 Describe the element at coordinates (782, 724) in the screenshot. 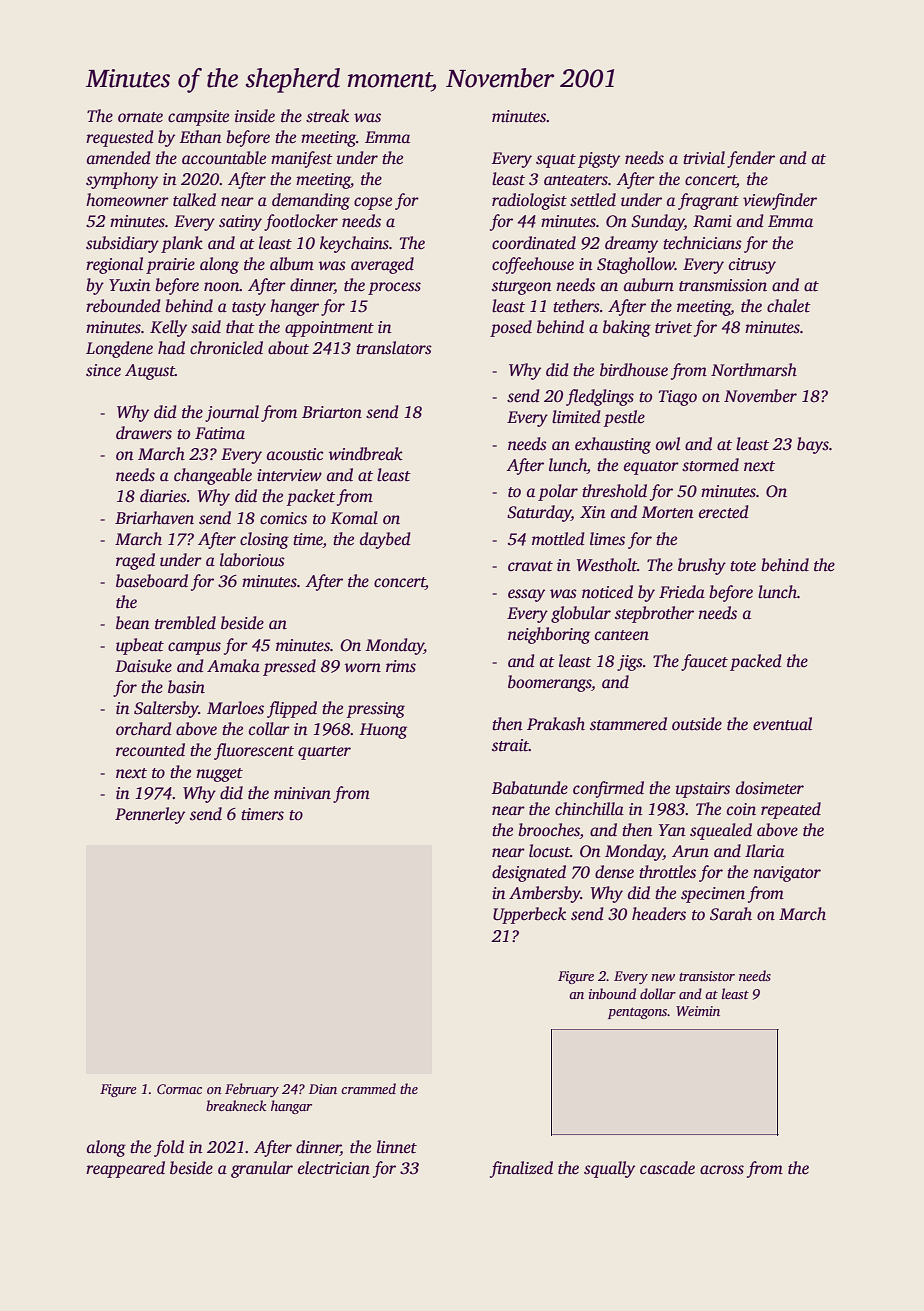

I see `eventual` at that location.
